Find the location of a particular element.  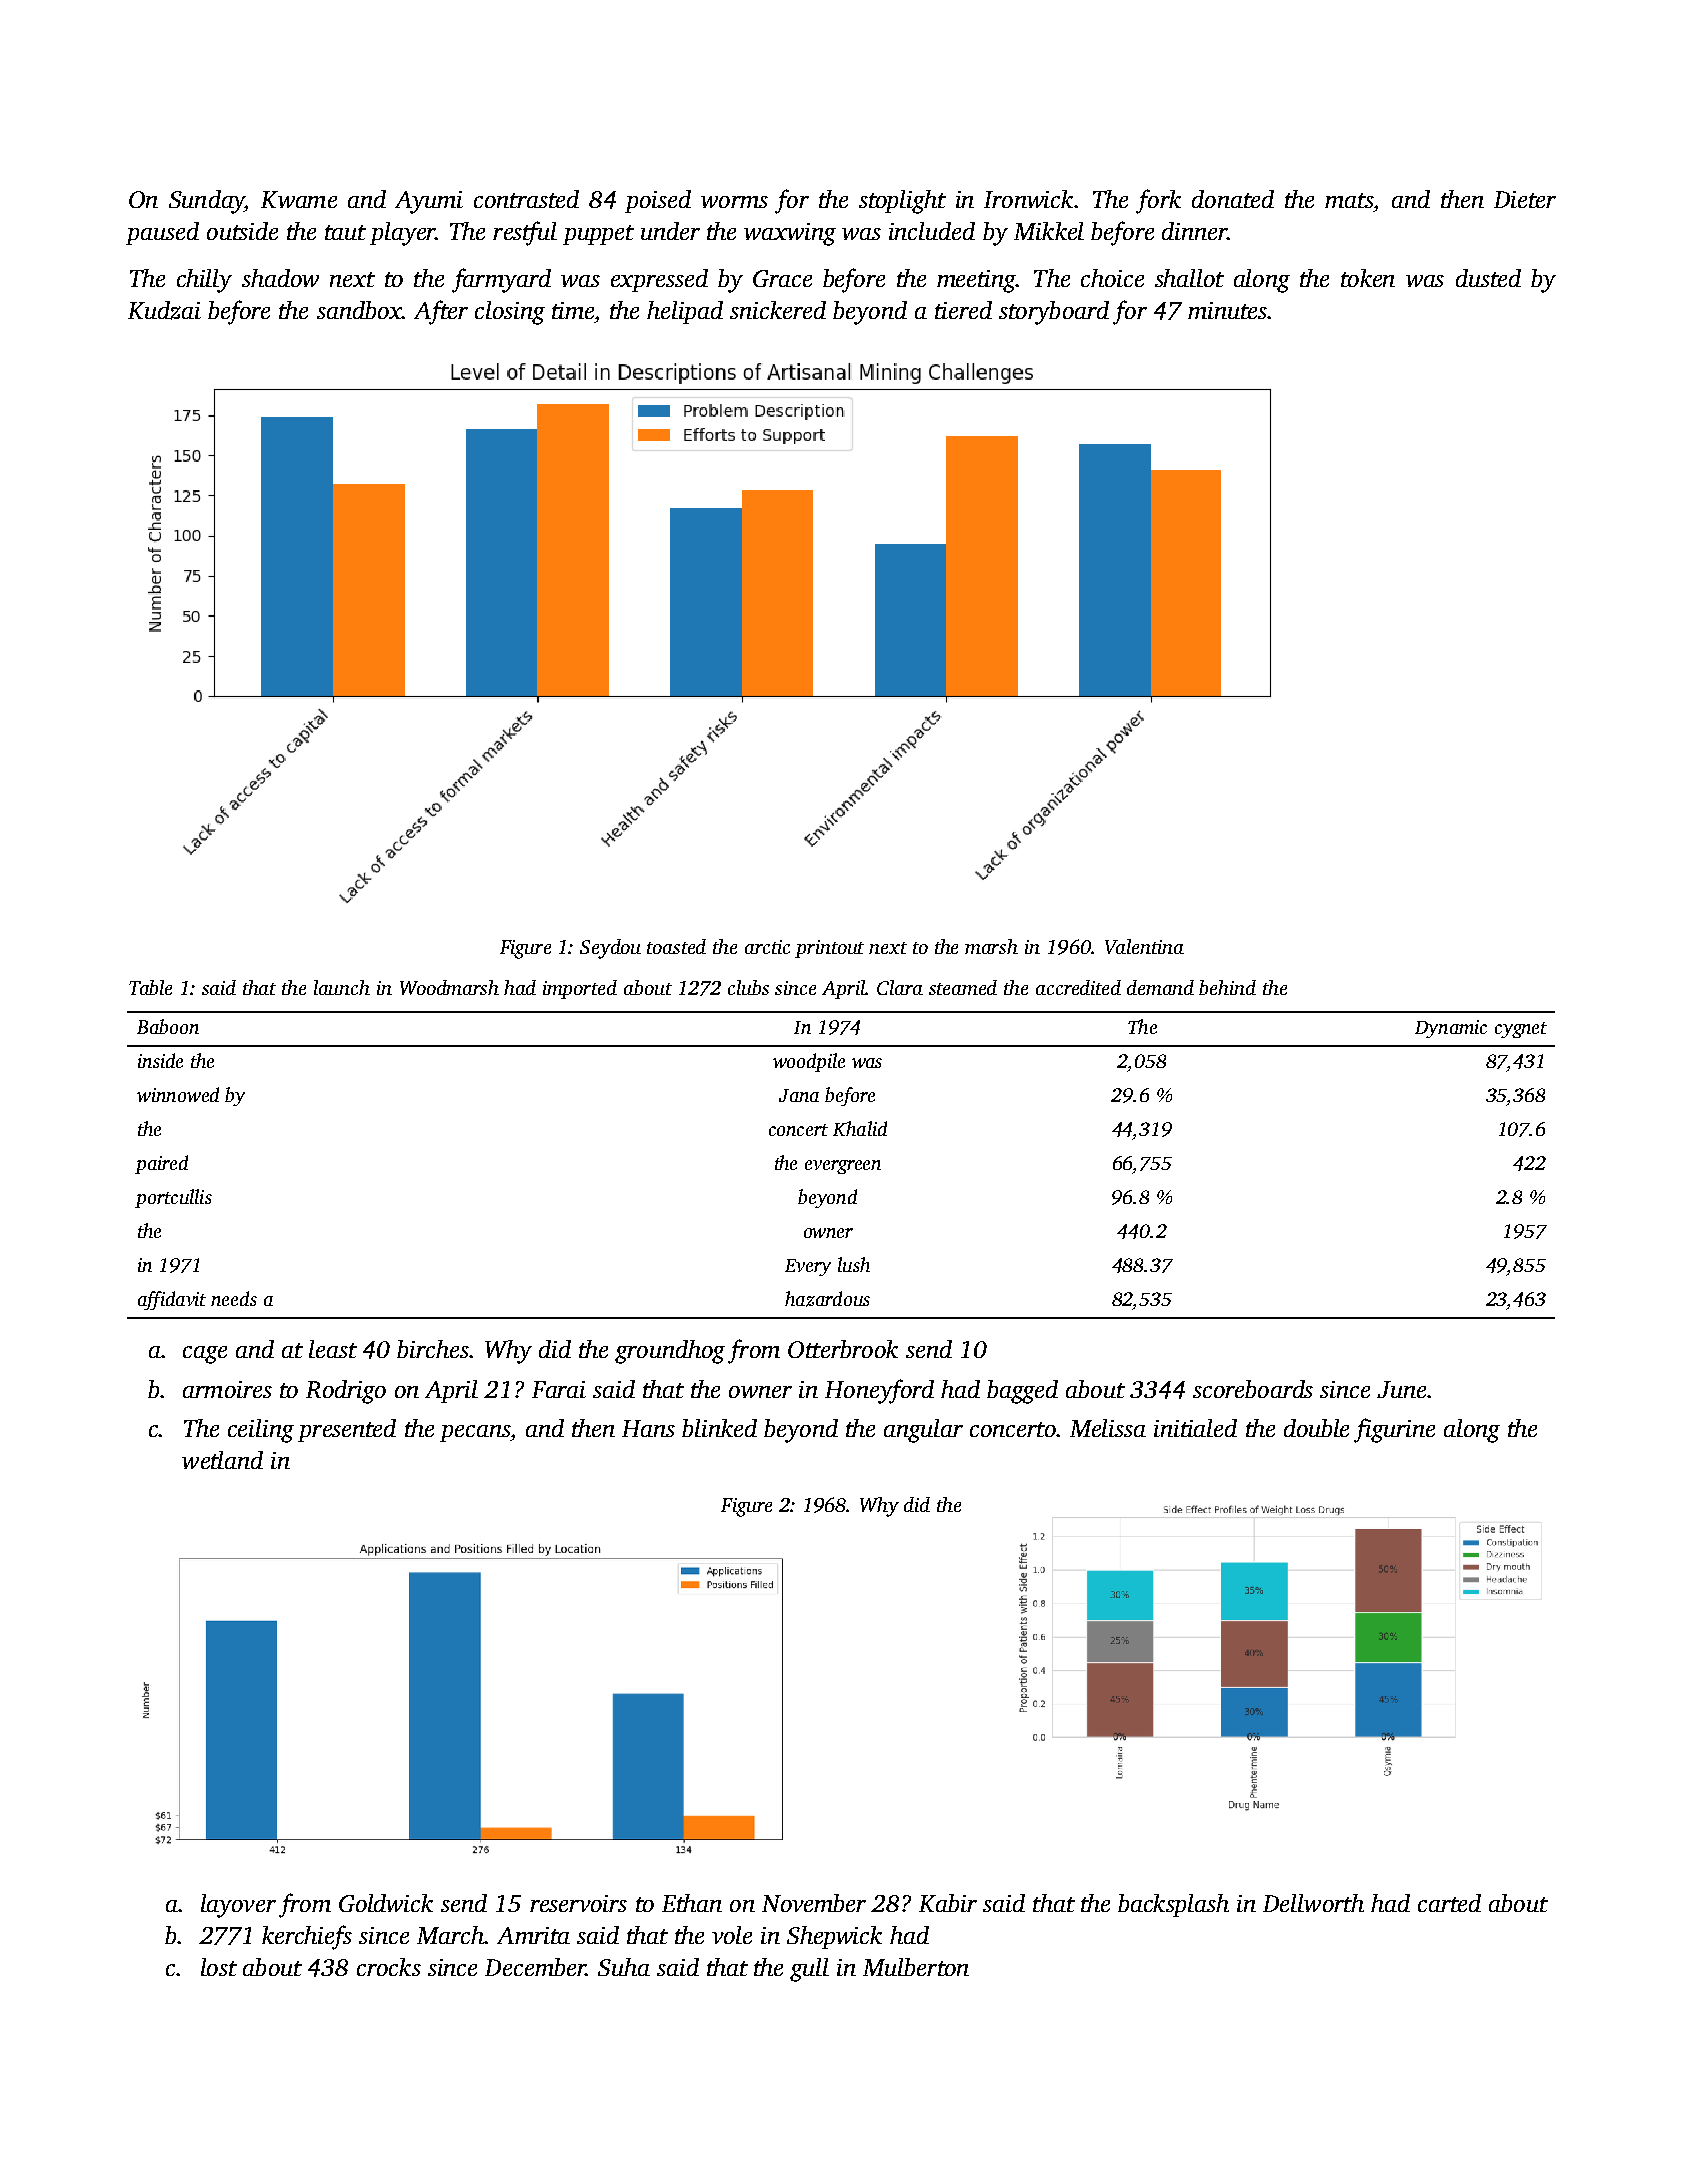

crocks is located at coordinates (389, 1967).
